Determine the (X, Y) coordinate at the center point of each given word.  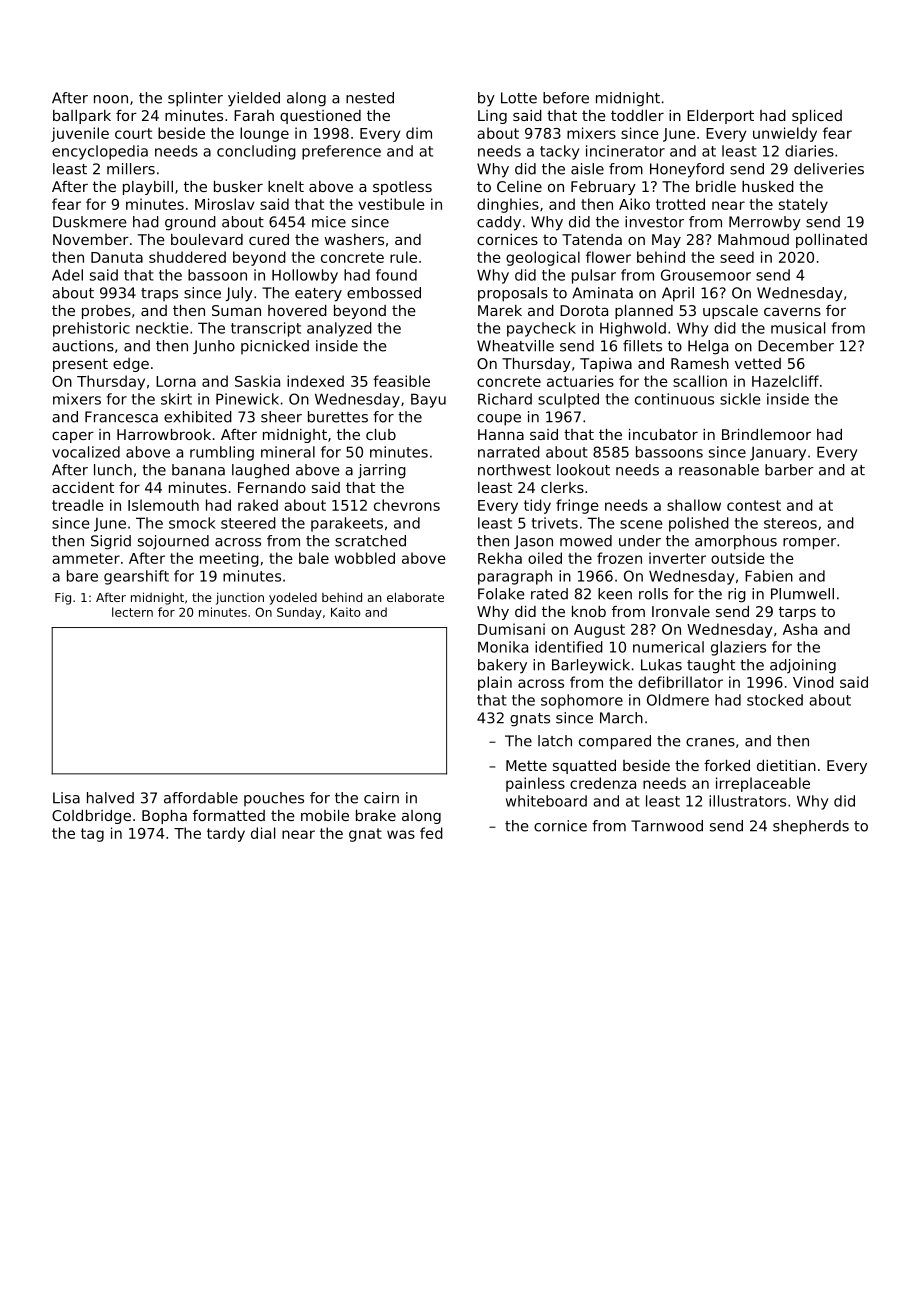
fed (431, 833)
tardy (226, 834)
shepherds (811, 827)
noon (111, 99)
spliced (817, 117)
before (566, 98)
